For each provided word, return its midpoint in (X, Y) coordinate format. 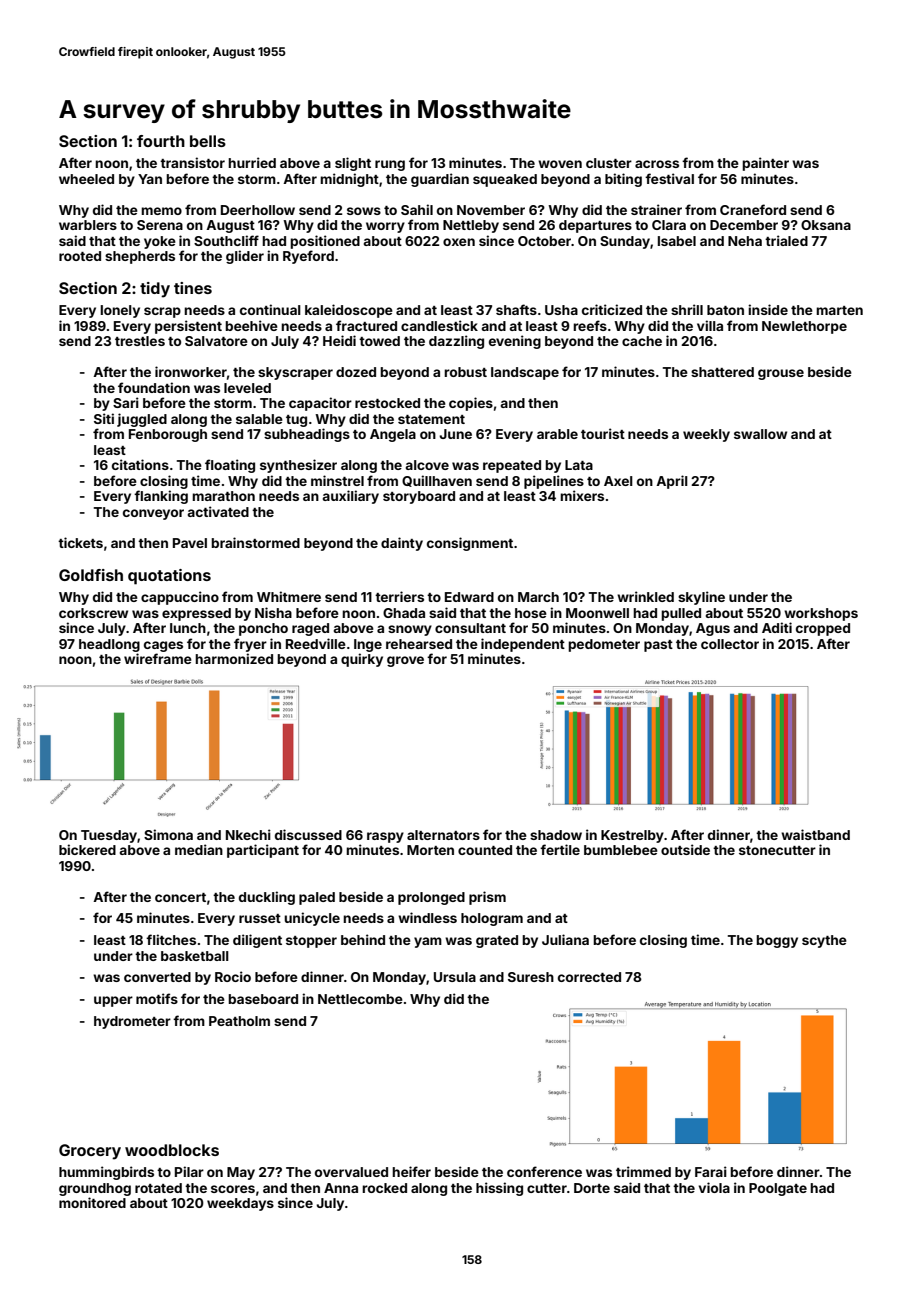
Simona (168, 834)
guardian (440, 180)
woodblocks (172, 1150)
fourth (161, 141)
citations (140, 464)
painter (765, 164)
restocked (387, 403)
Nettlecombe (360, 999)
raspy (385, 837)
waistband (815, 834)
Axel (618, 481)
